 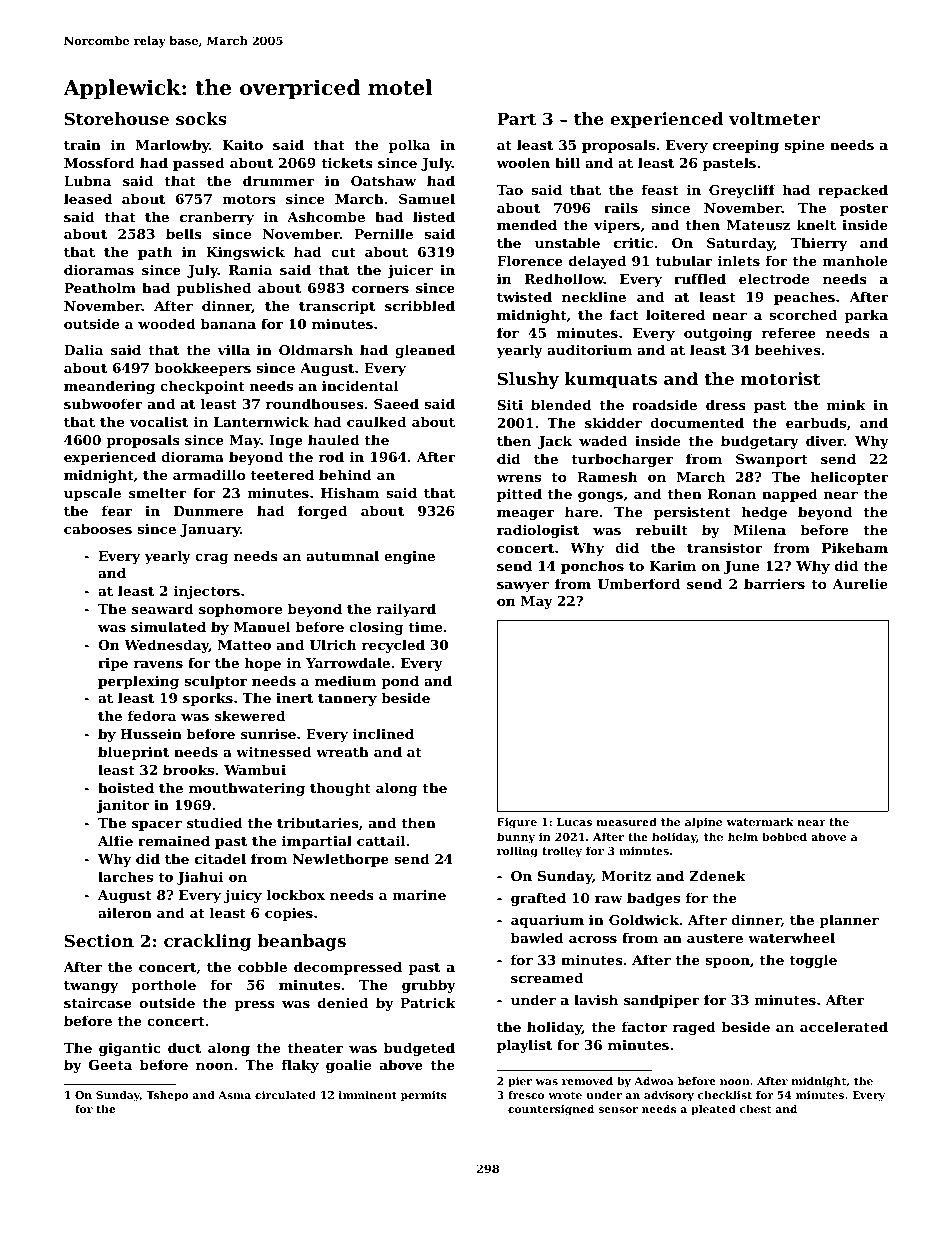 I want to click on Peatholm, so click(x=100, y=287).
